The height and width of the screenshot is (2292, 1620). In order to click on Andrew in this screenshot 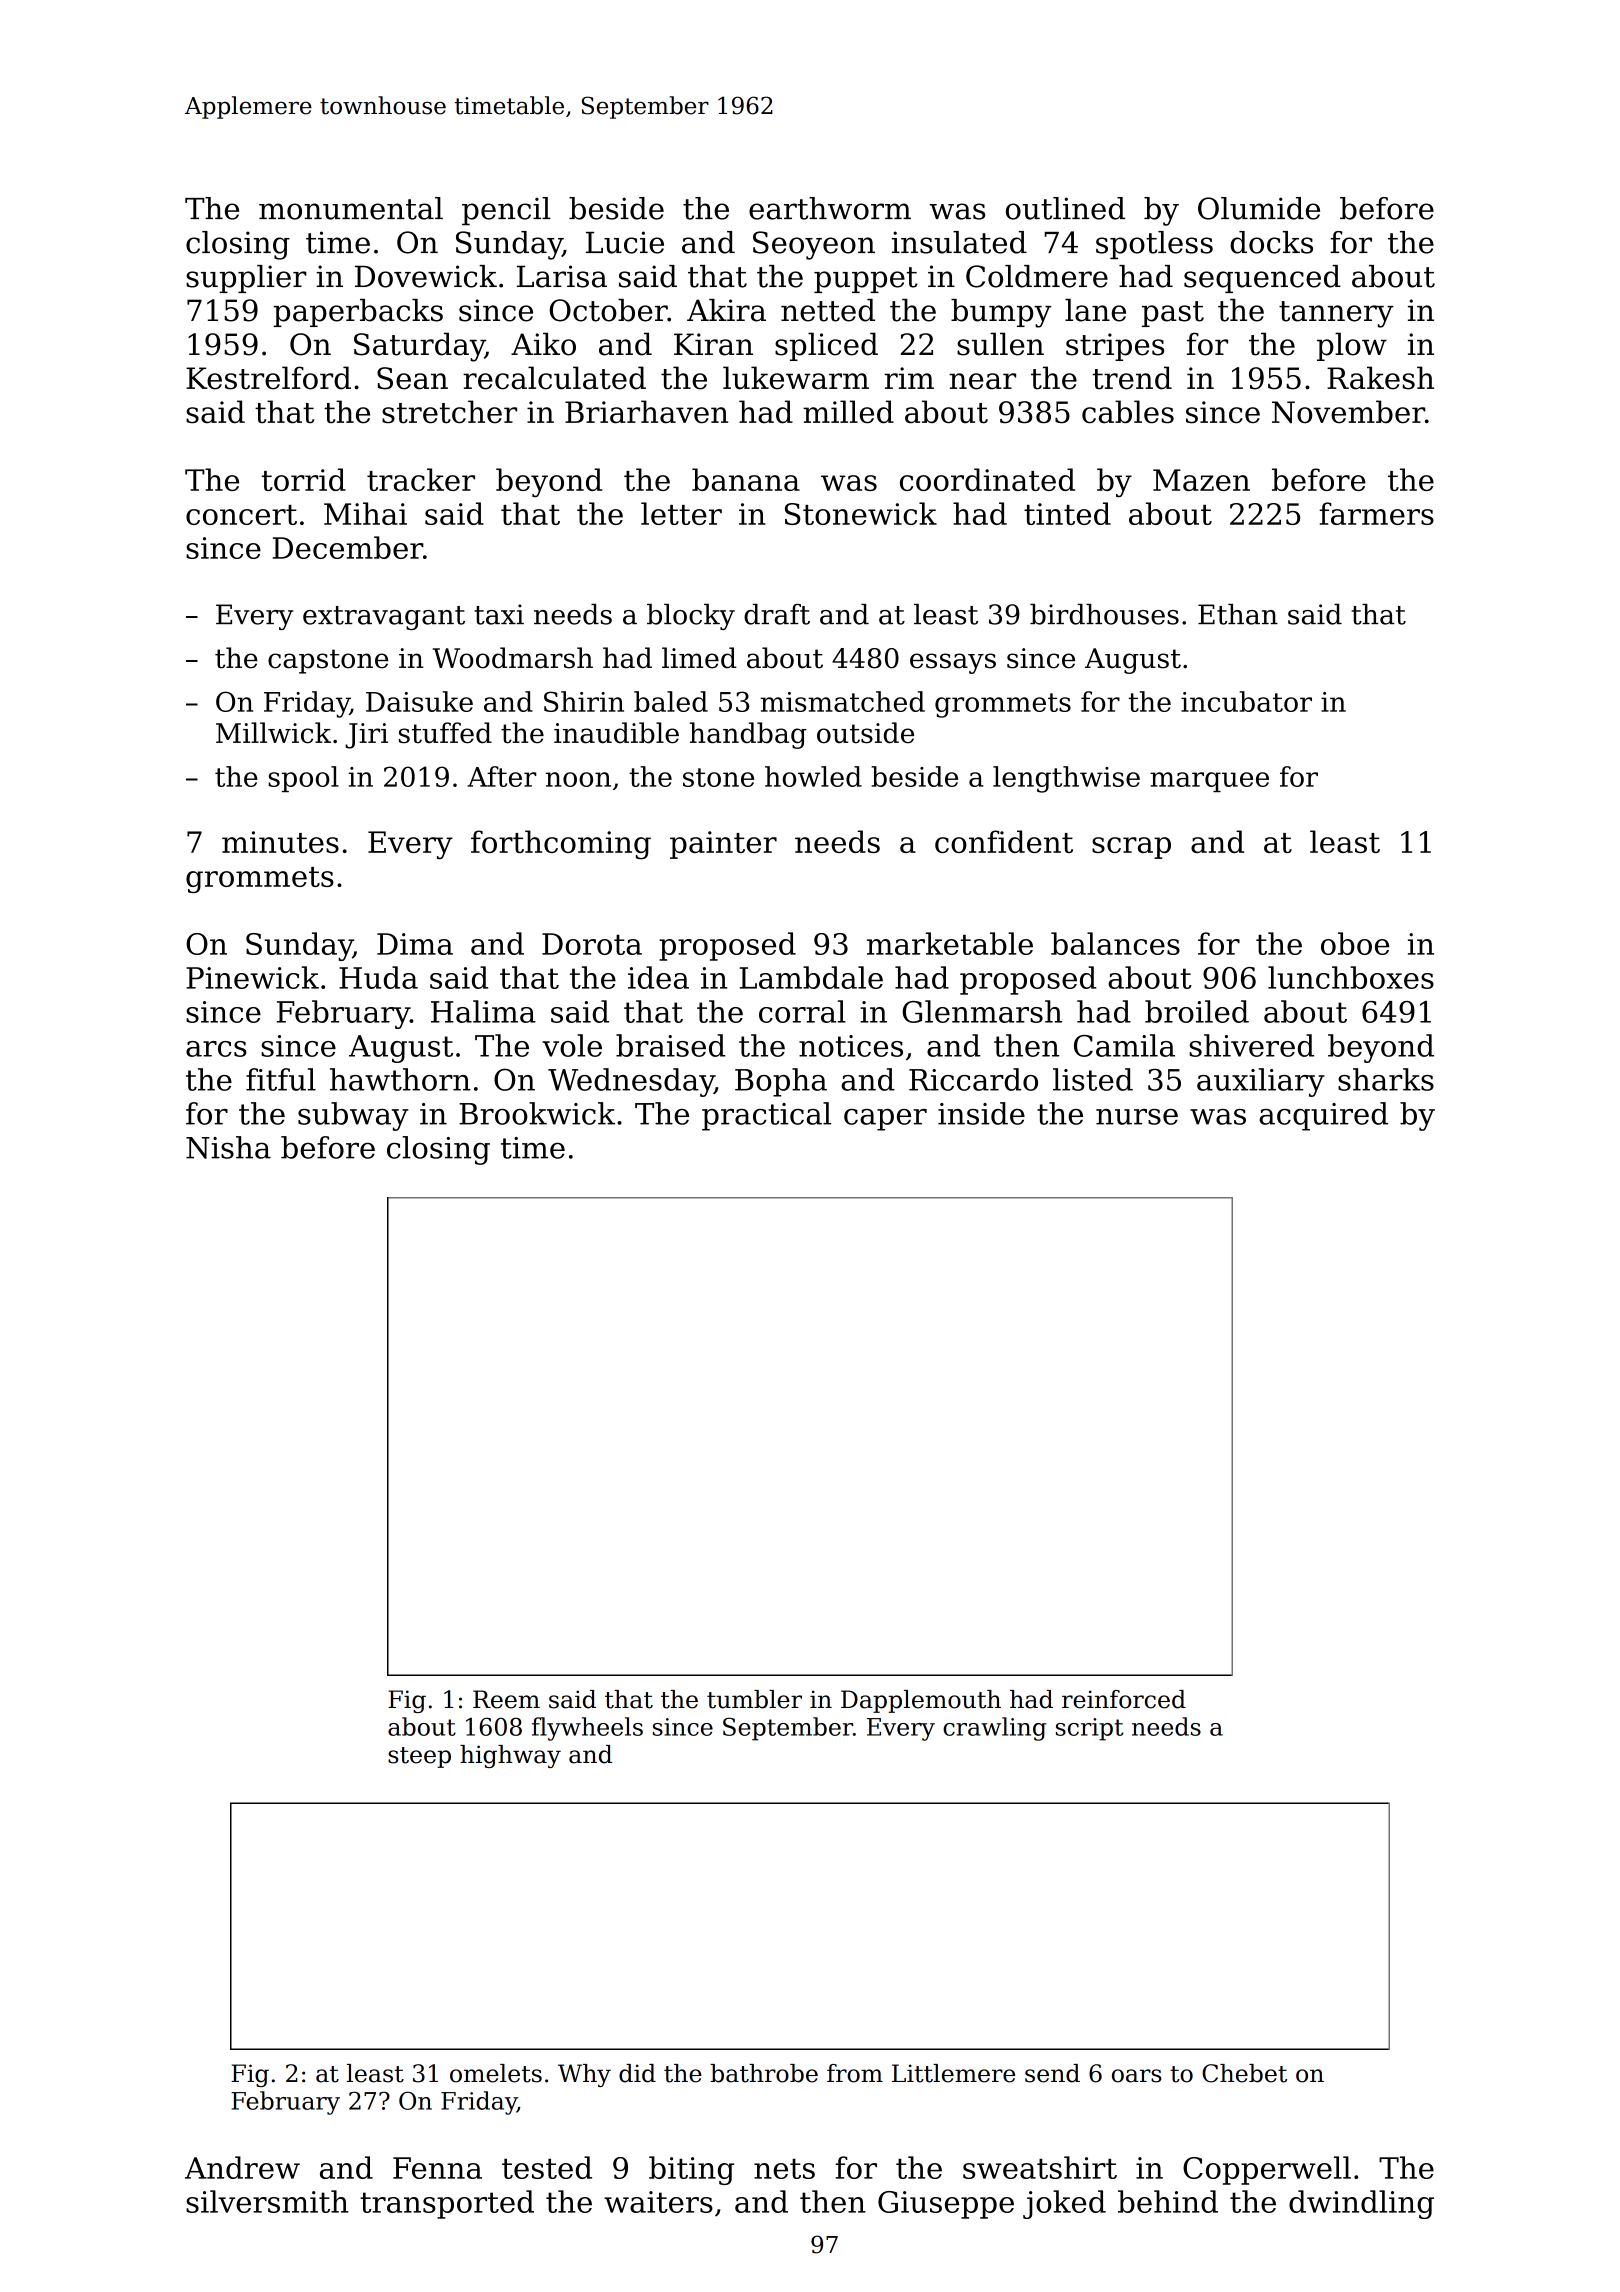, I will do `click(242, 2167)`.
